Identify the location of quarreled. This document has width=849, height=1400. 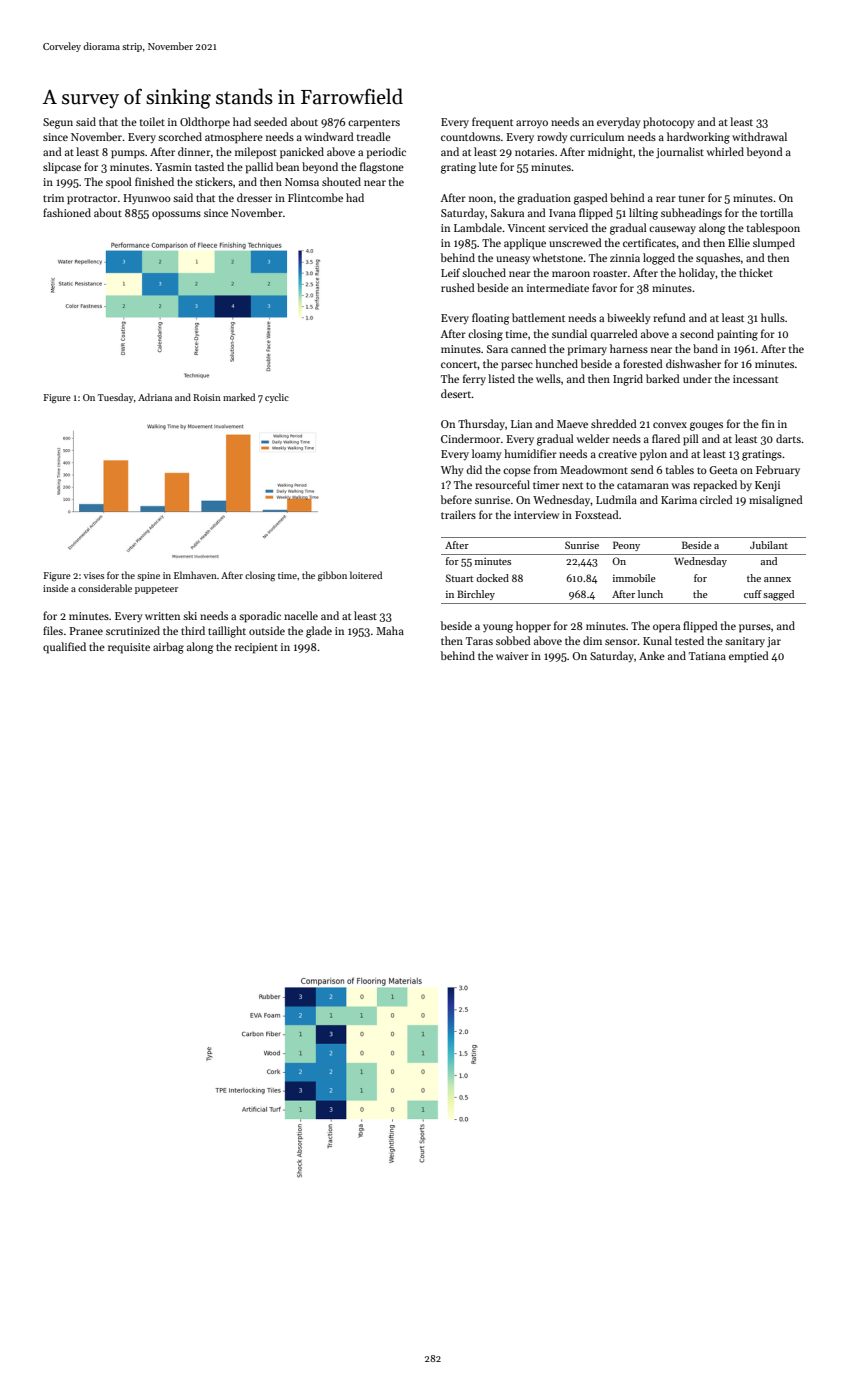
(614, 335).
